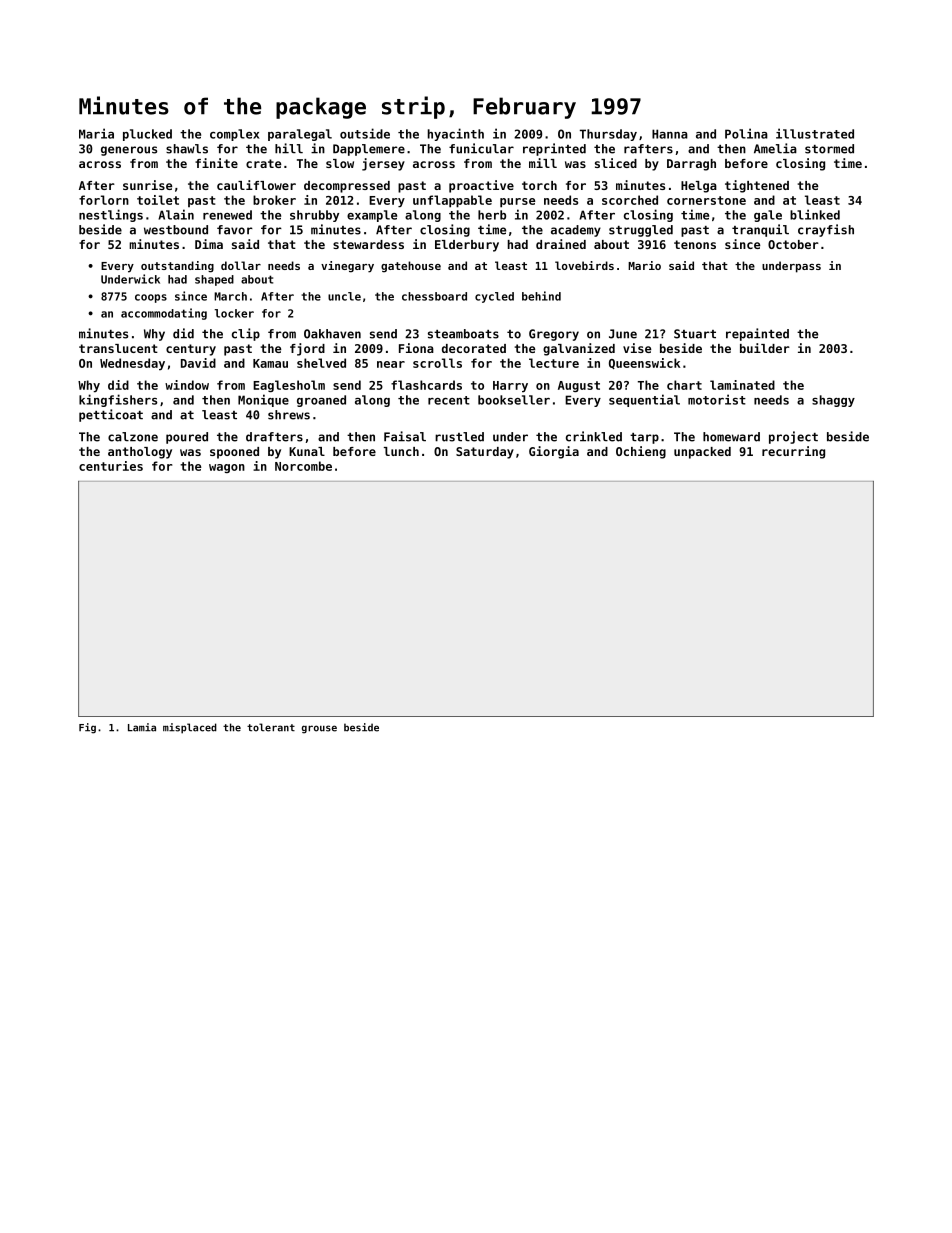  Describe the element at coordinates (274, 200) in the screenshot. I see `broker` at that location.
